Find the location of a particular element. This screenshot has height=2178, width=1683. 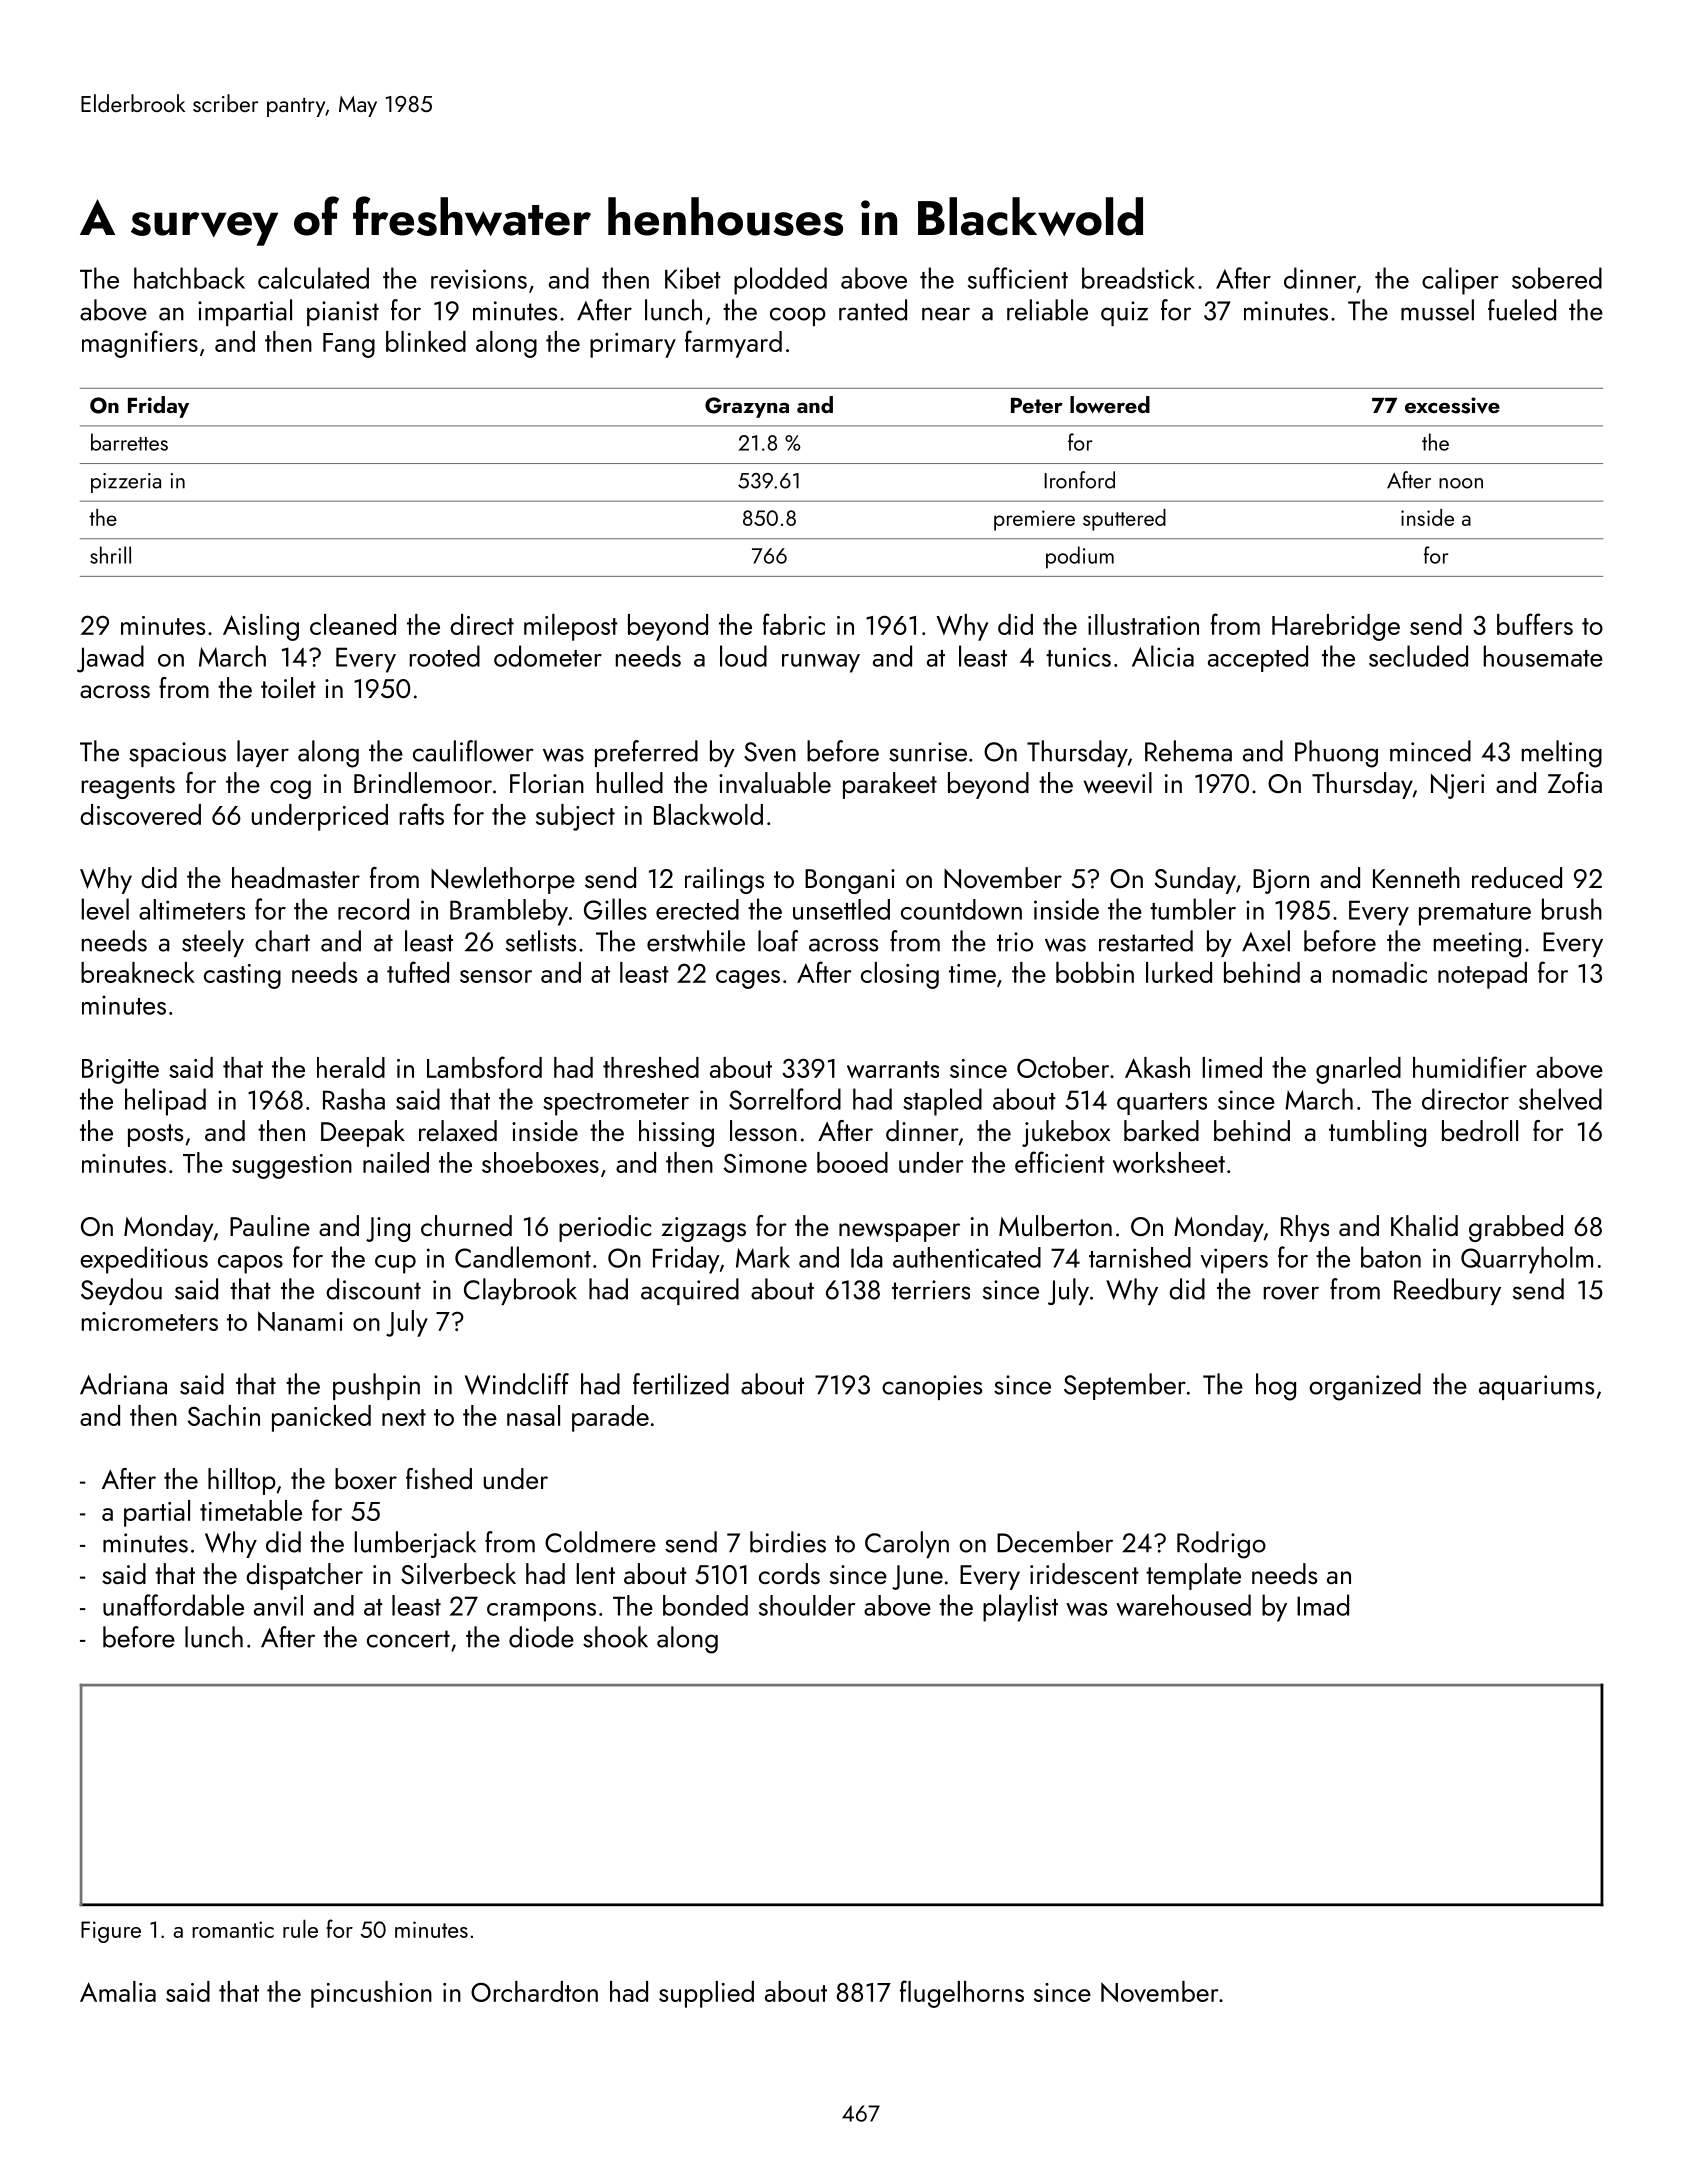

headmaster is located at coordinates (296, 877).
